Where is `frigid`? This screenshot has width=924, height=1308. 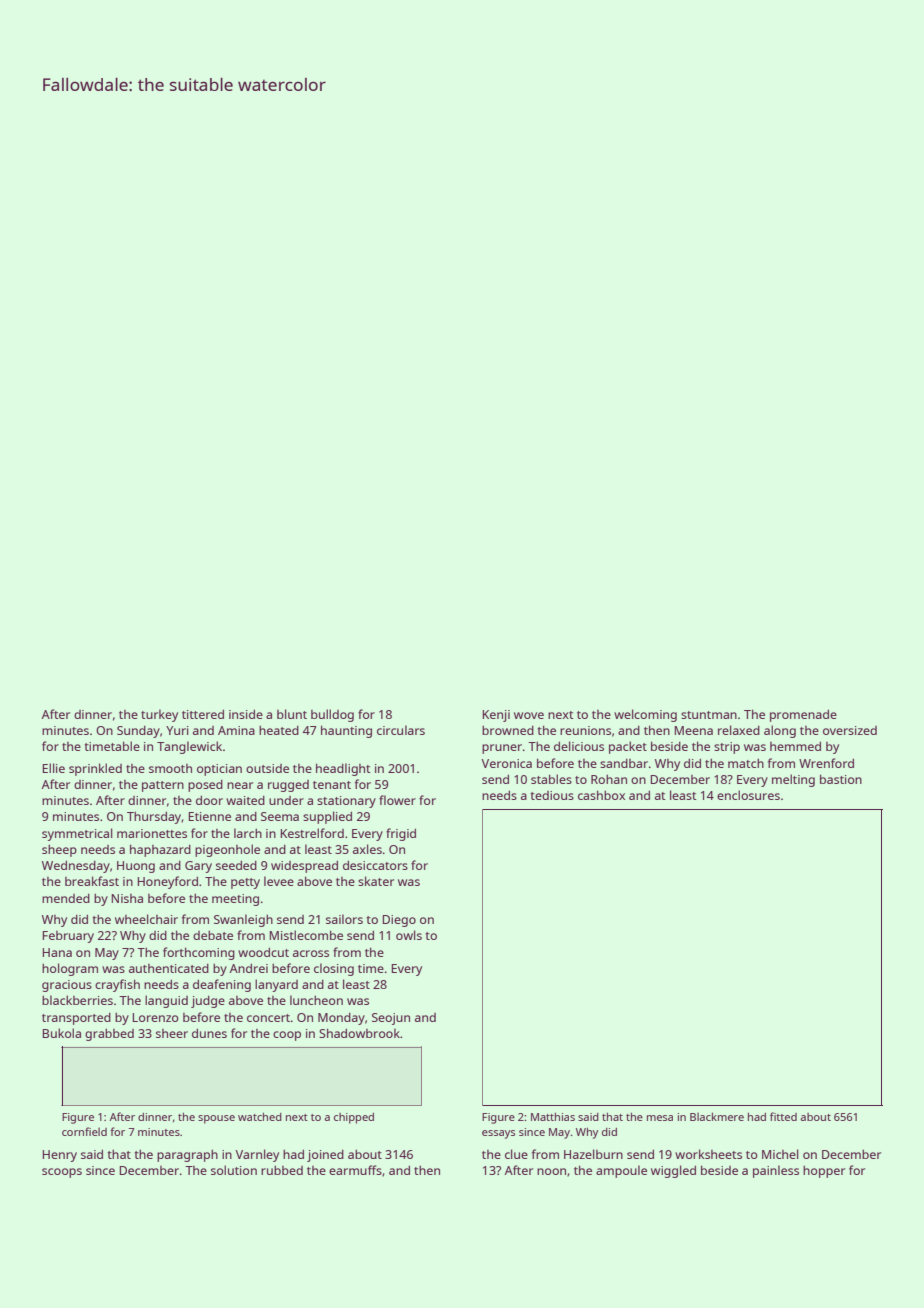
frigid is located at coordinates (401, 834).
